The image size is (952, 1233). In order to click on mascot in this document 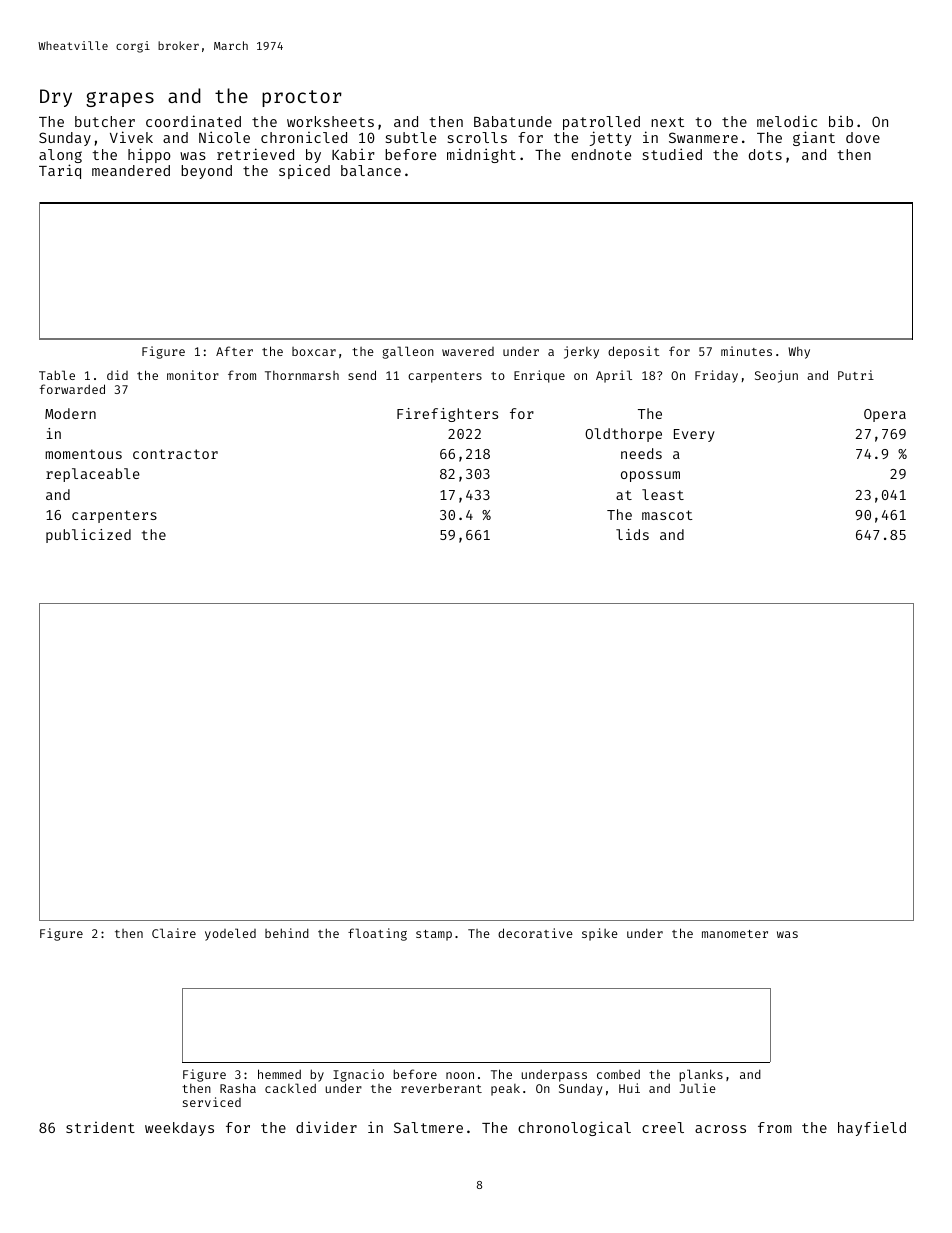, I will do `click(667, 515)`.
